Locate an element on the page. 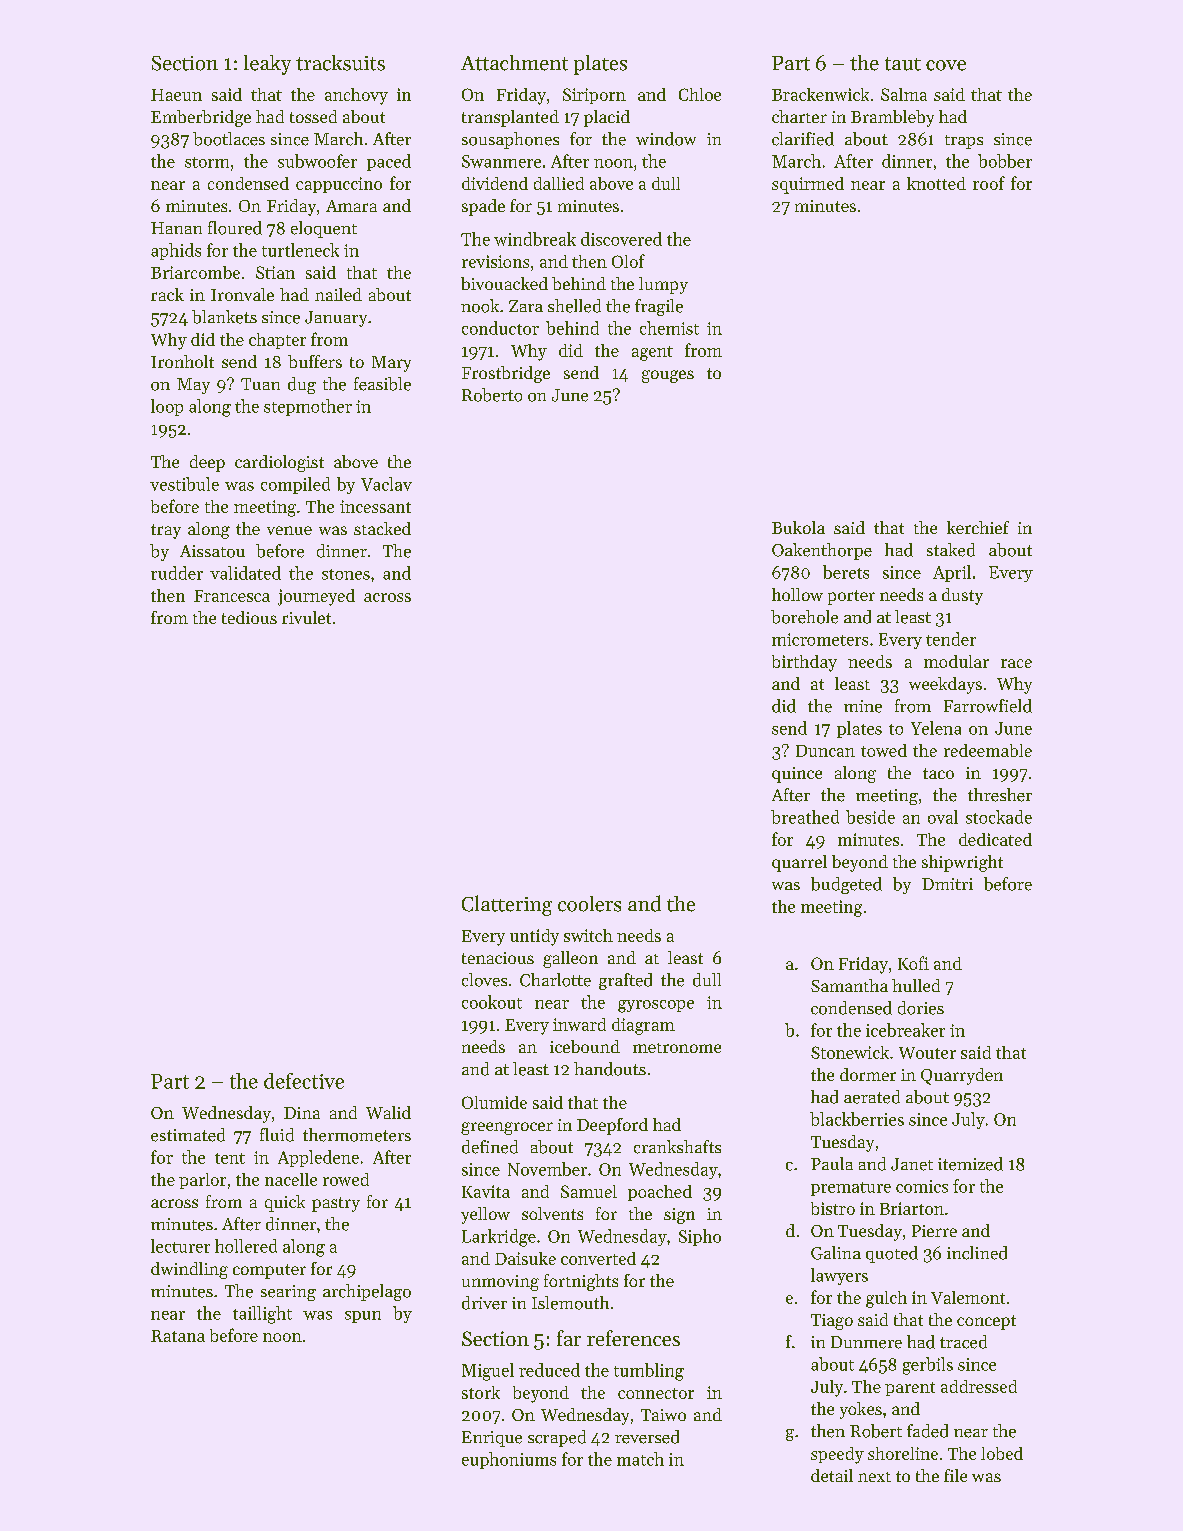 This image has height=1531, width=1183. staked is located at coordinates (951, 550).
